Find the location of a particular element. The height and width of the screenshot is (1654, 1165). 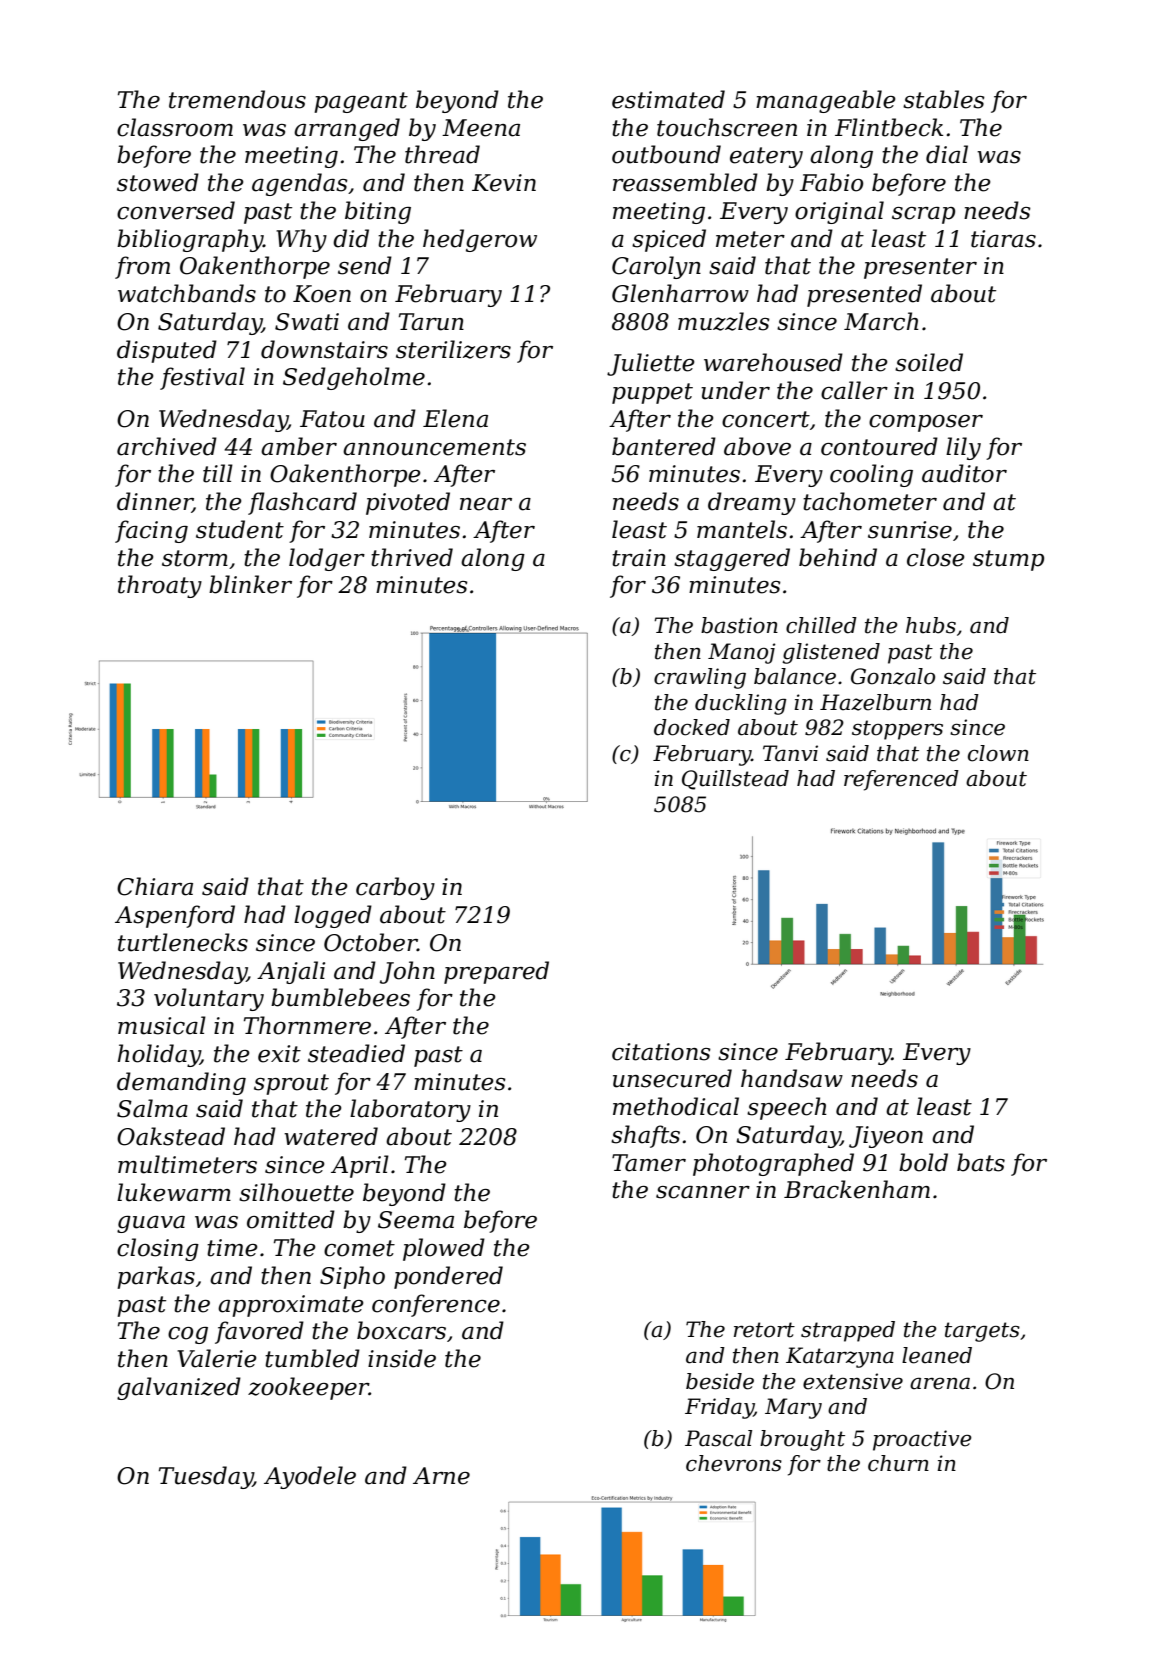

soiled is located at coordinates (929, 362).
